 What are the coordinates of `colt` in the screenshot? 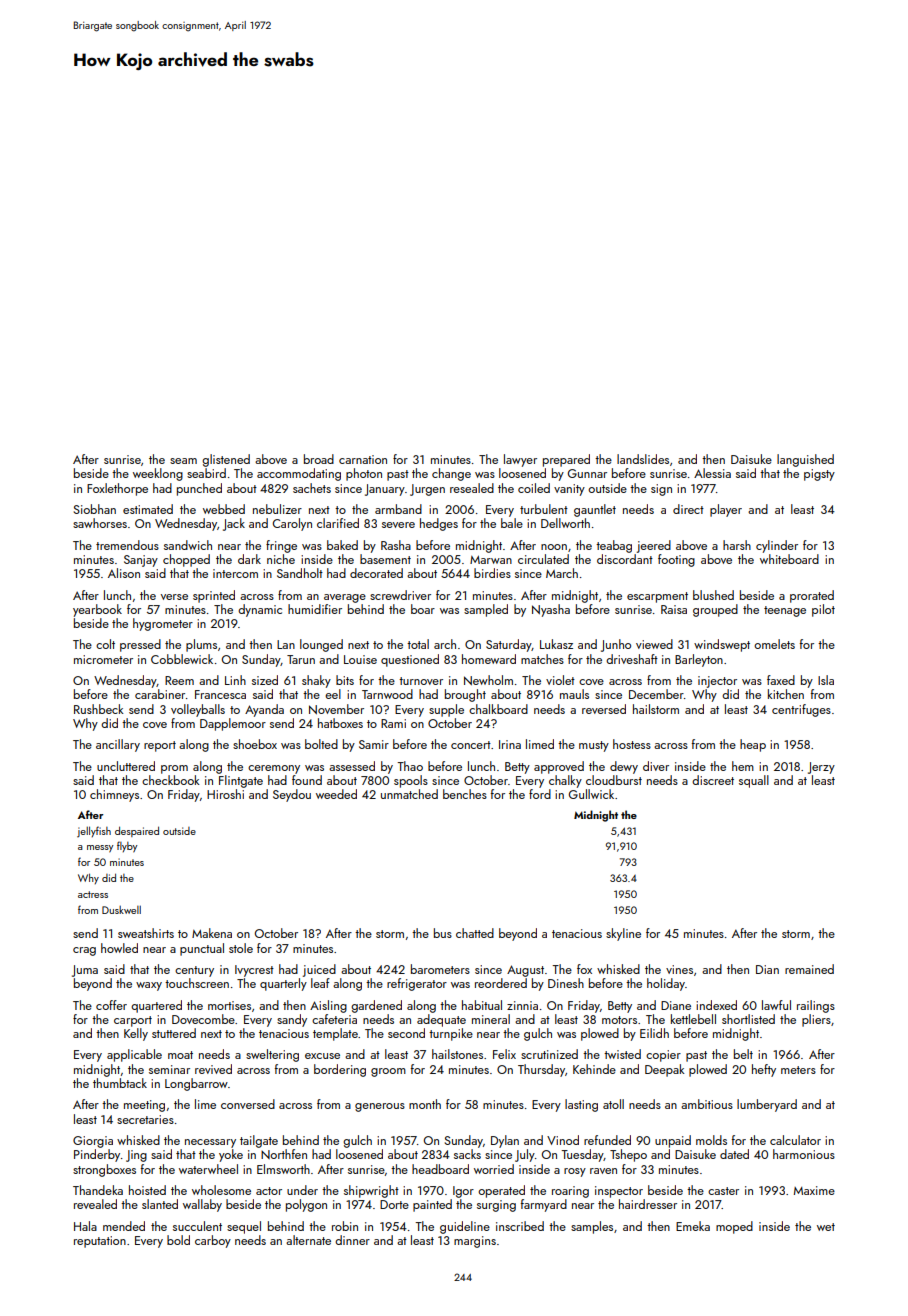 It's located at (105, 644).
